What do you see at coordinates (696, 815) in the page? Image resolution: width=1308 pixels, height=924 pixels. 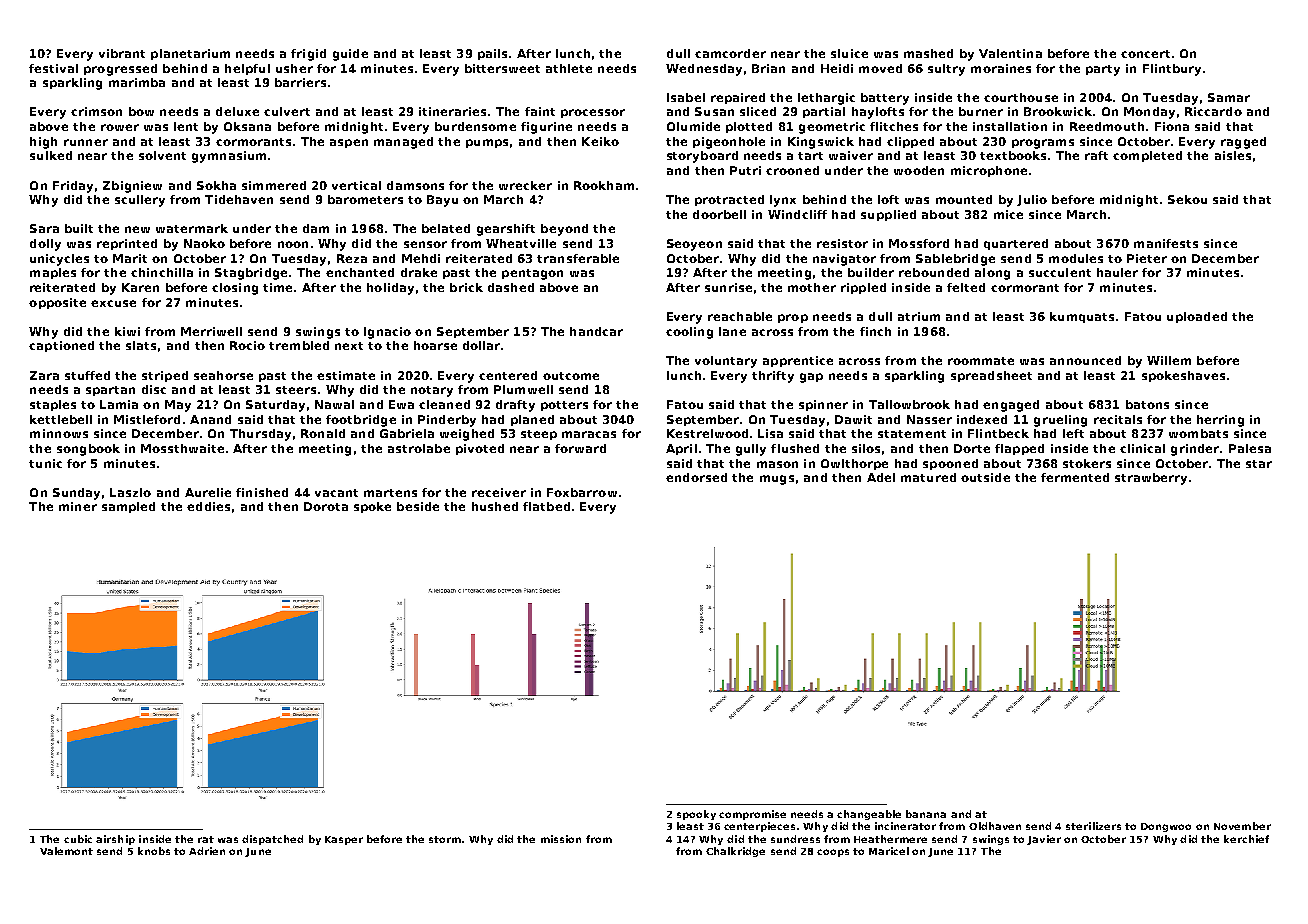 I see `spooky` at bounding box center [696, 815].
